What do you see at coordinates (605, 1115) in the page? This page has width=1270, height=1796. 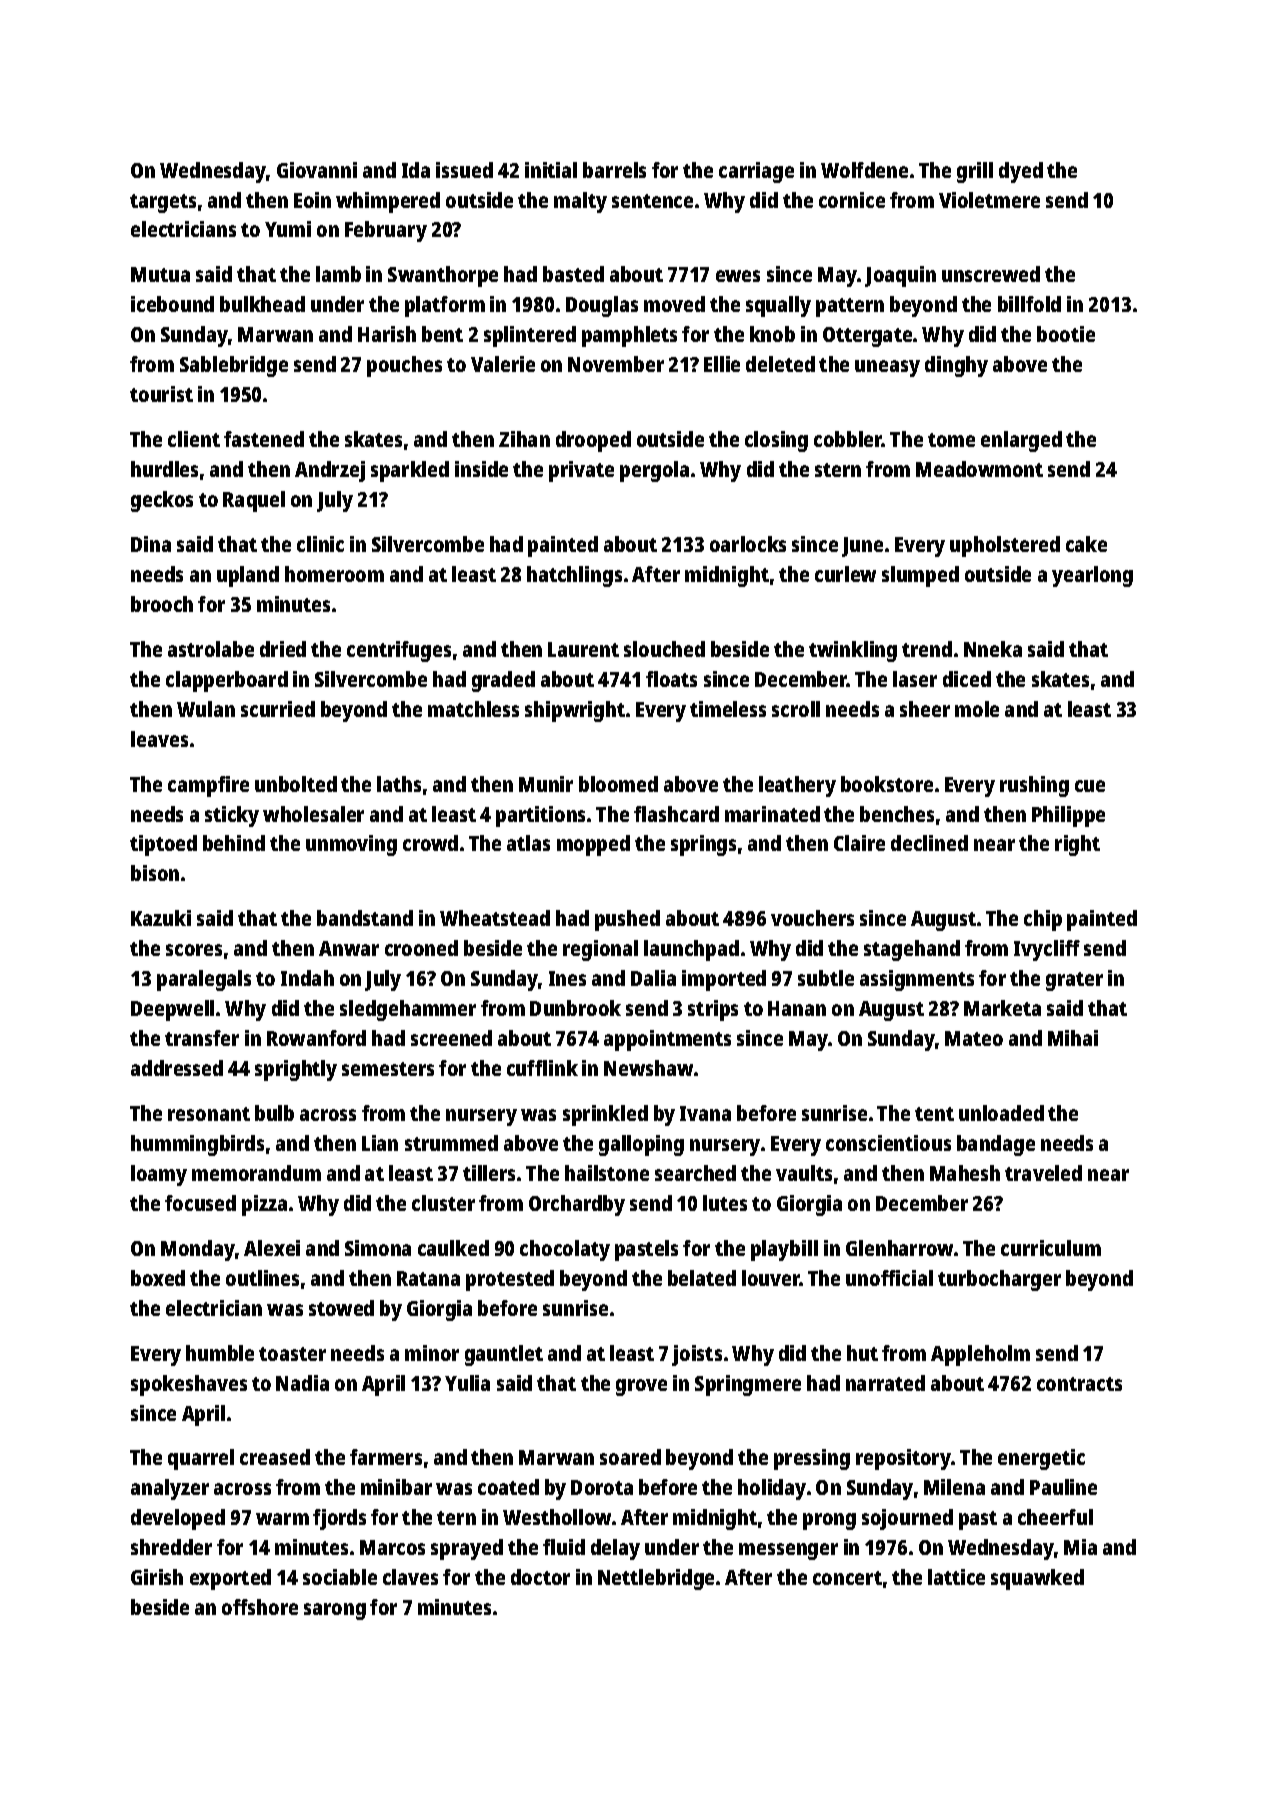 I see `sprinkled` at bounding box center [605, 1115].
